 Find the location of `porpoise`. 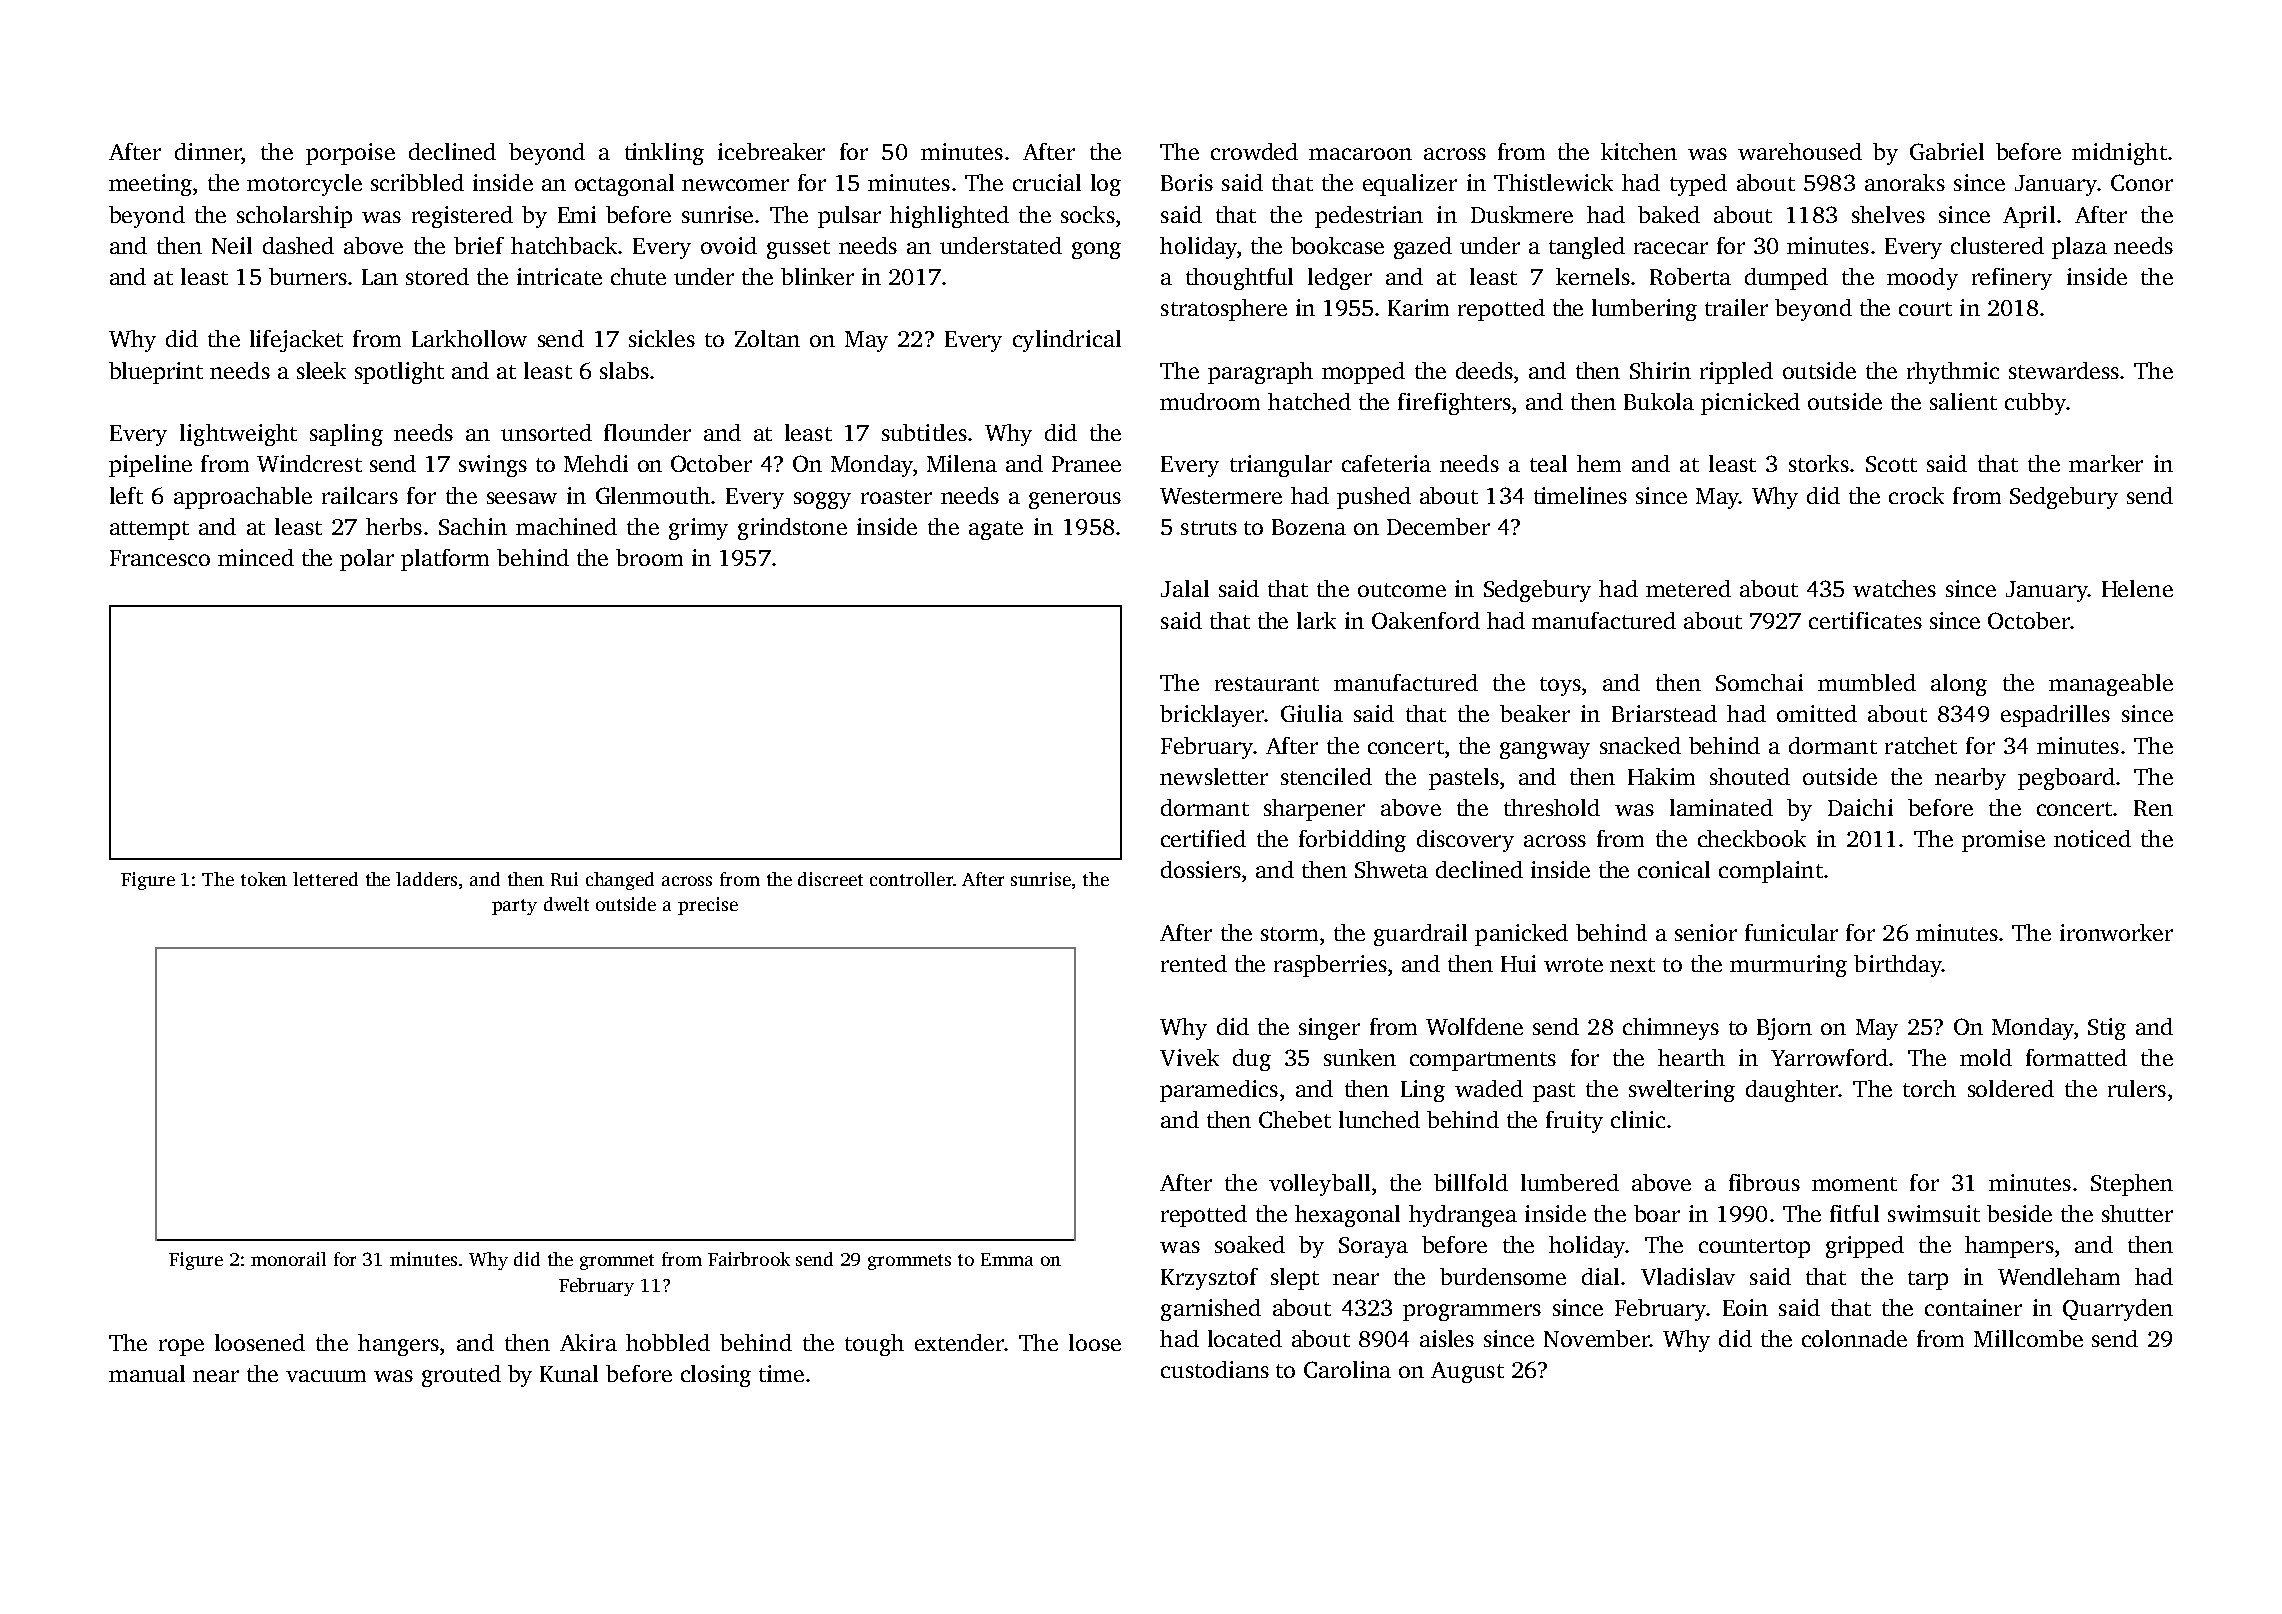

porpoise is located at coordinates (350, 154).
